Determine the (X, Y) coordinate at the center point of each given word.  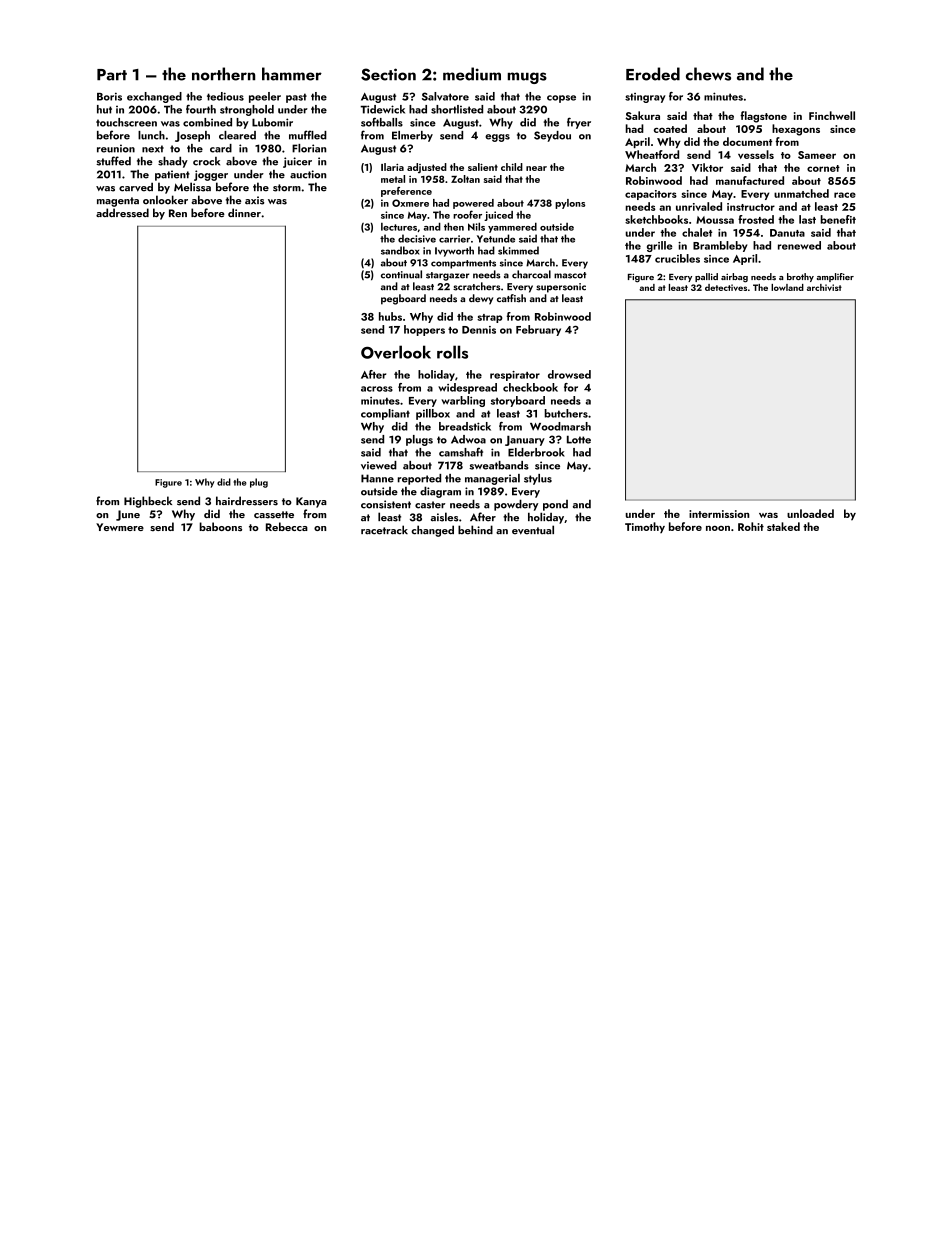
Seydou (552, 136)
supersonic (561, 288)
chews (708, 74)
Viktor (707, 167)
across (377, 389)
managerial (492, 479)
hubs (390, 316)
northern (223, 74)
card (221, 148)
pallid (706, 277)
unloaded (810, 513)
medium (472, 74)
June (128, 515)
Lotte (579, 439)
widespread (467, 388)
